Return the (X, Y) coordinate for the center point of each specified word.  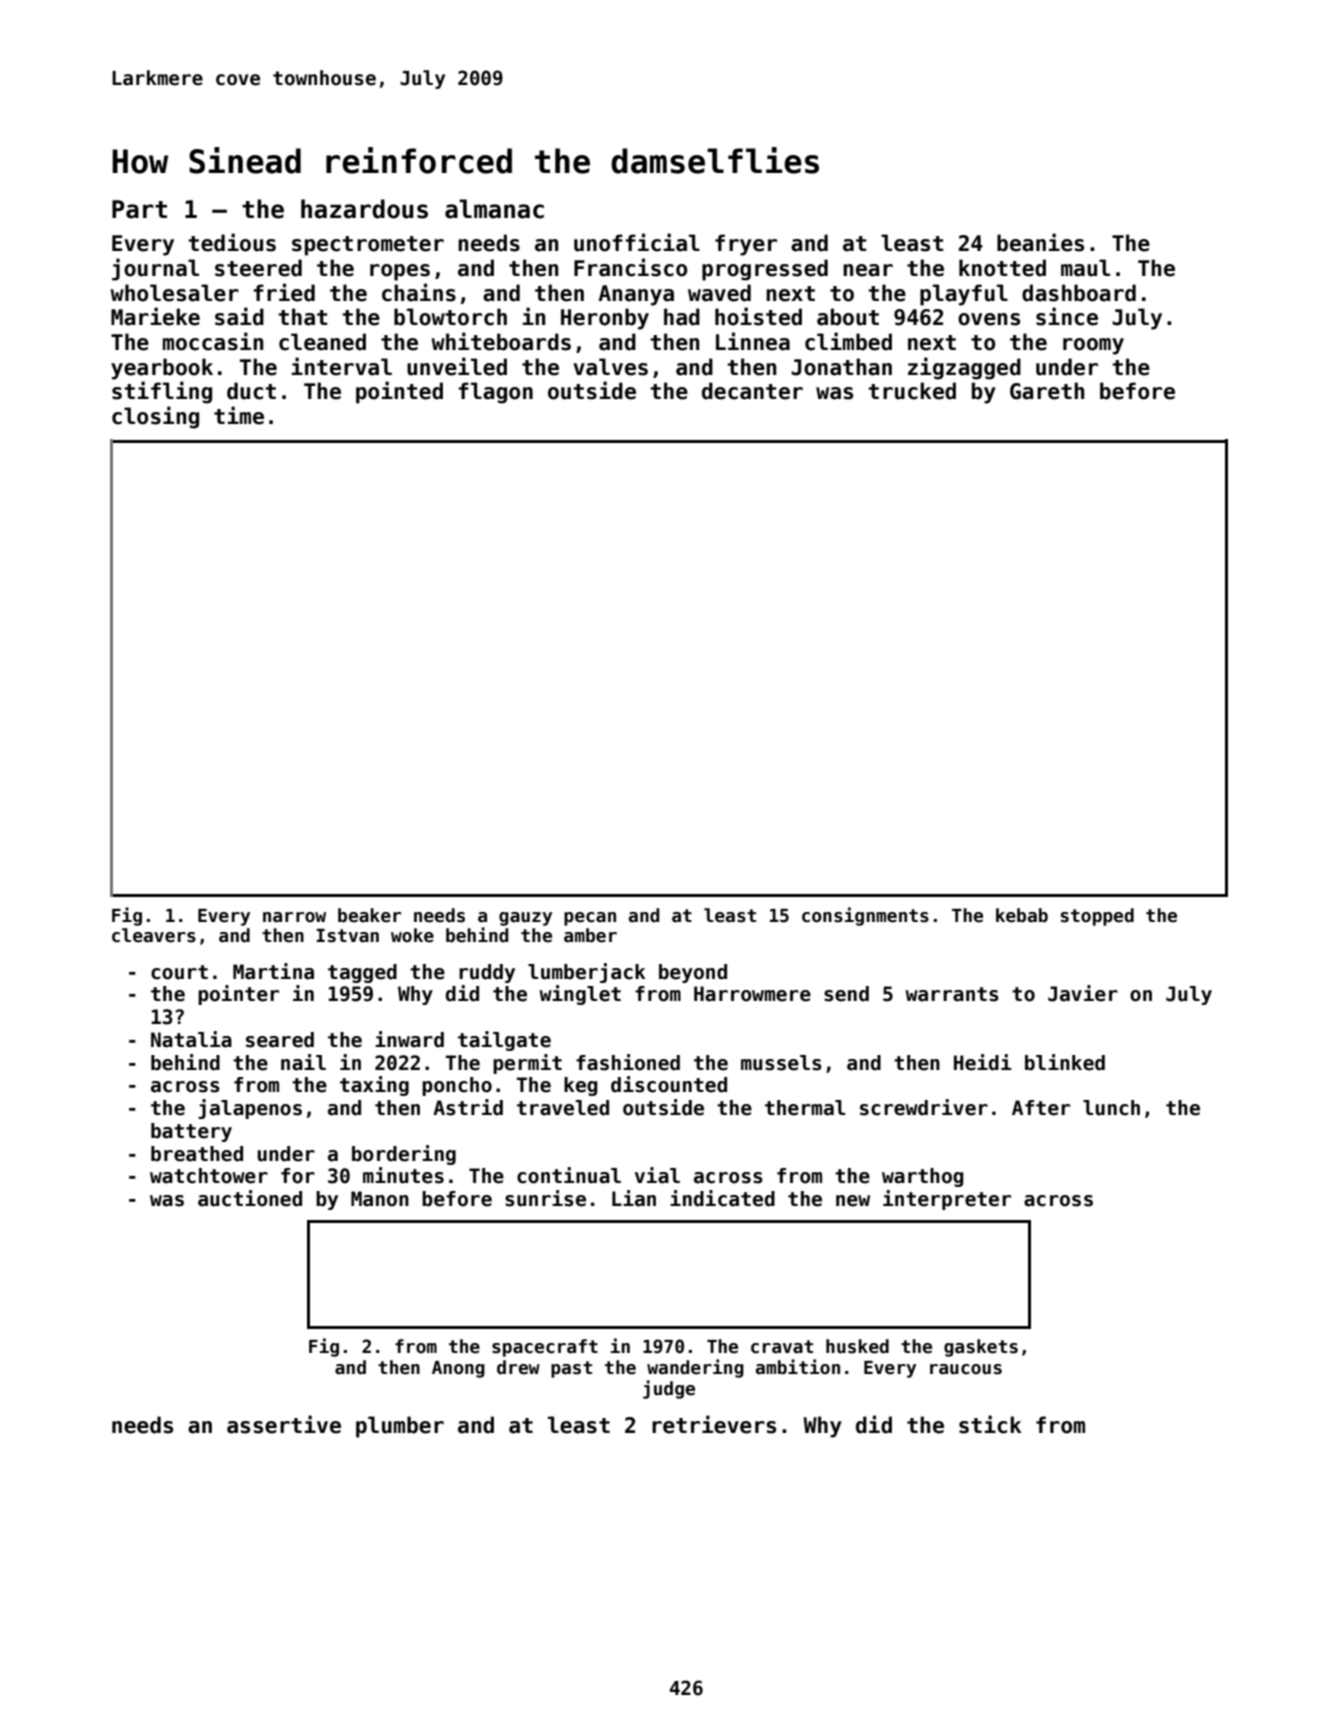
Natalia (191, 1039)
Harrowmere (752, 994)
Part (139, 209)
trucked (912, 391)
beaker (369, 915)
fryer (746, 245)
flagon (495, 393)
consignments (865, 916)
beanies (1040, 242)
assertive (284, 1424)
